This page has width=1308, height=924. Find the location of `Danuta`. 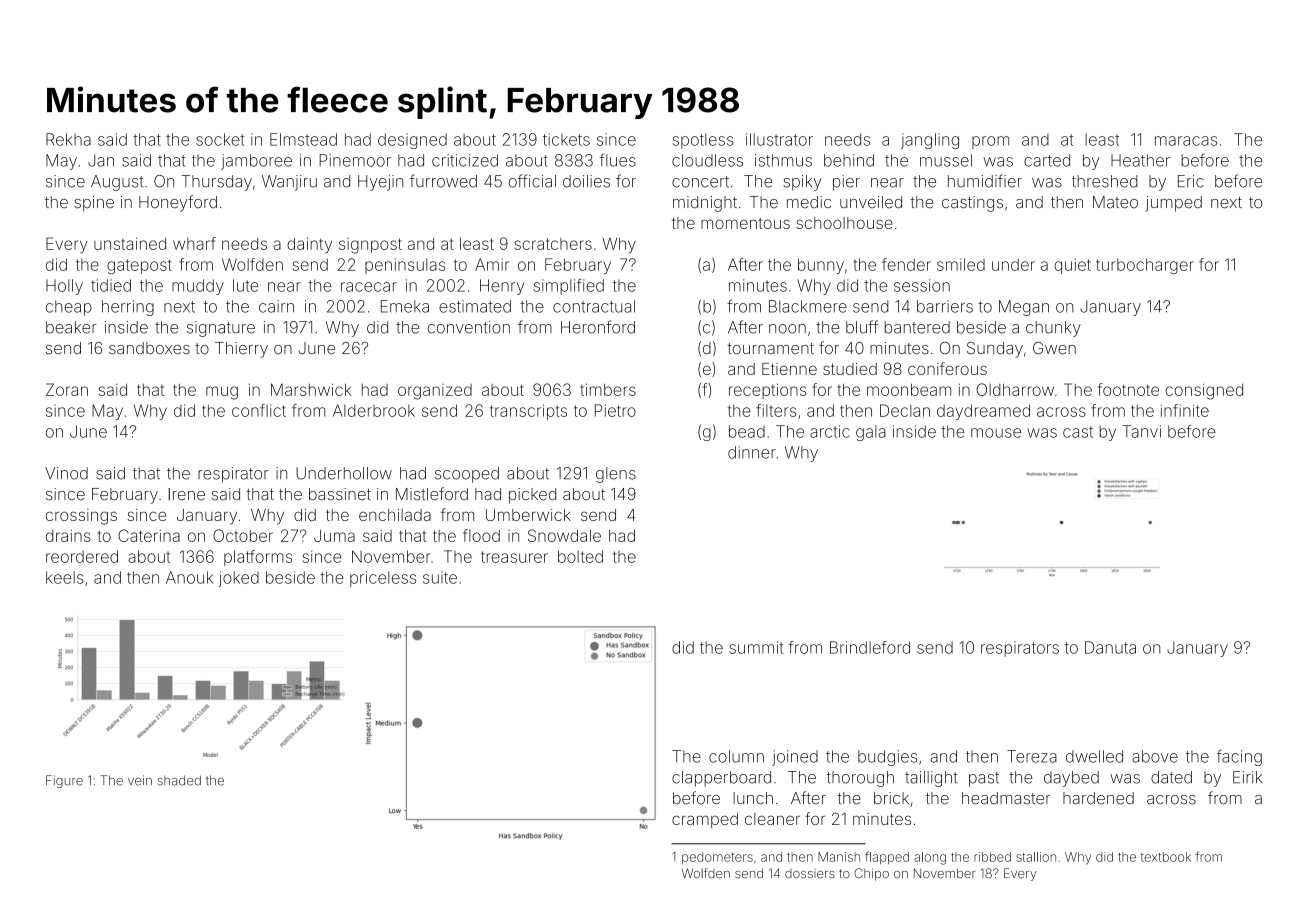

Danuta is located at coordinates (1110, 647).
